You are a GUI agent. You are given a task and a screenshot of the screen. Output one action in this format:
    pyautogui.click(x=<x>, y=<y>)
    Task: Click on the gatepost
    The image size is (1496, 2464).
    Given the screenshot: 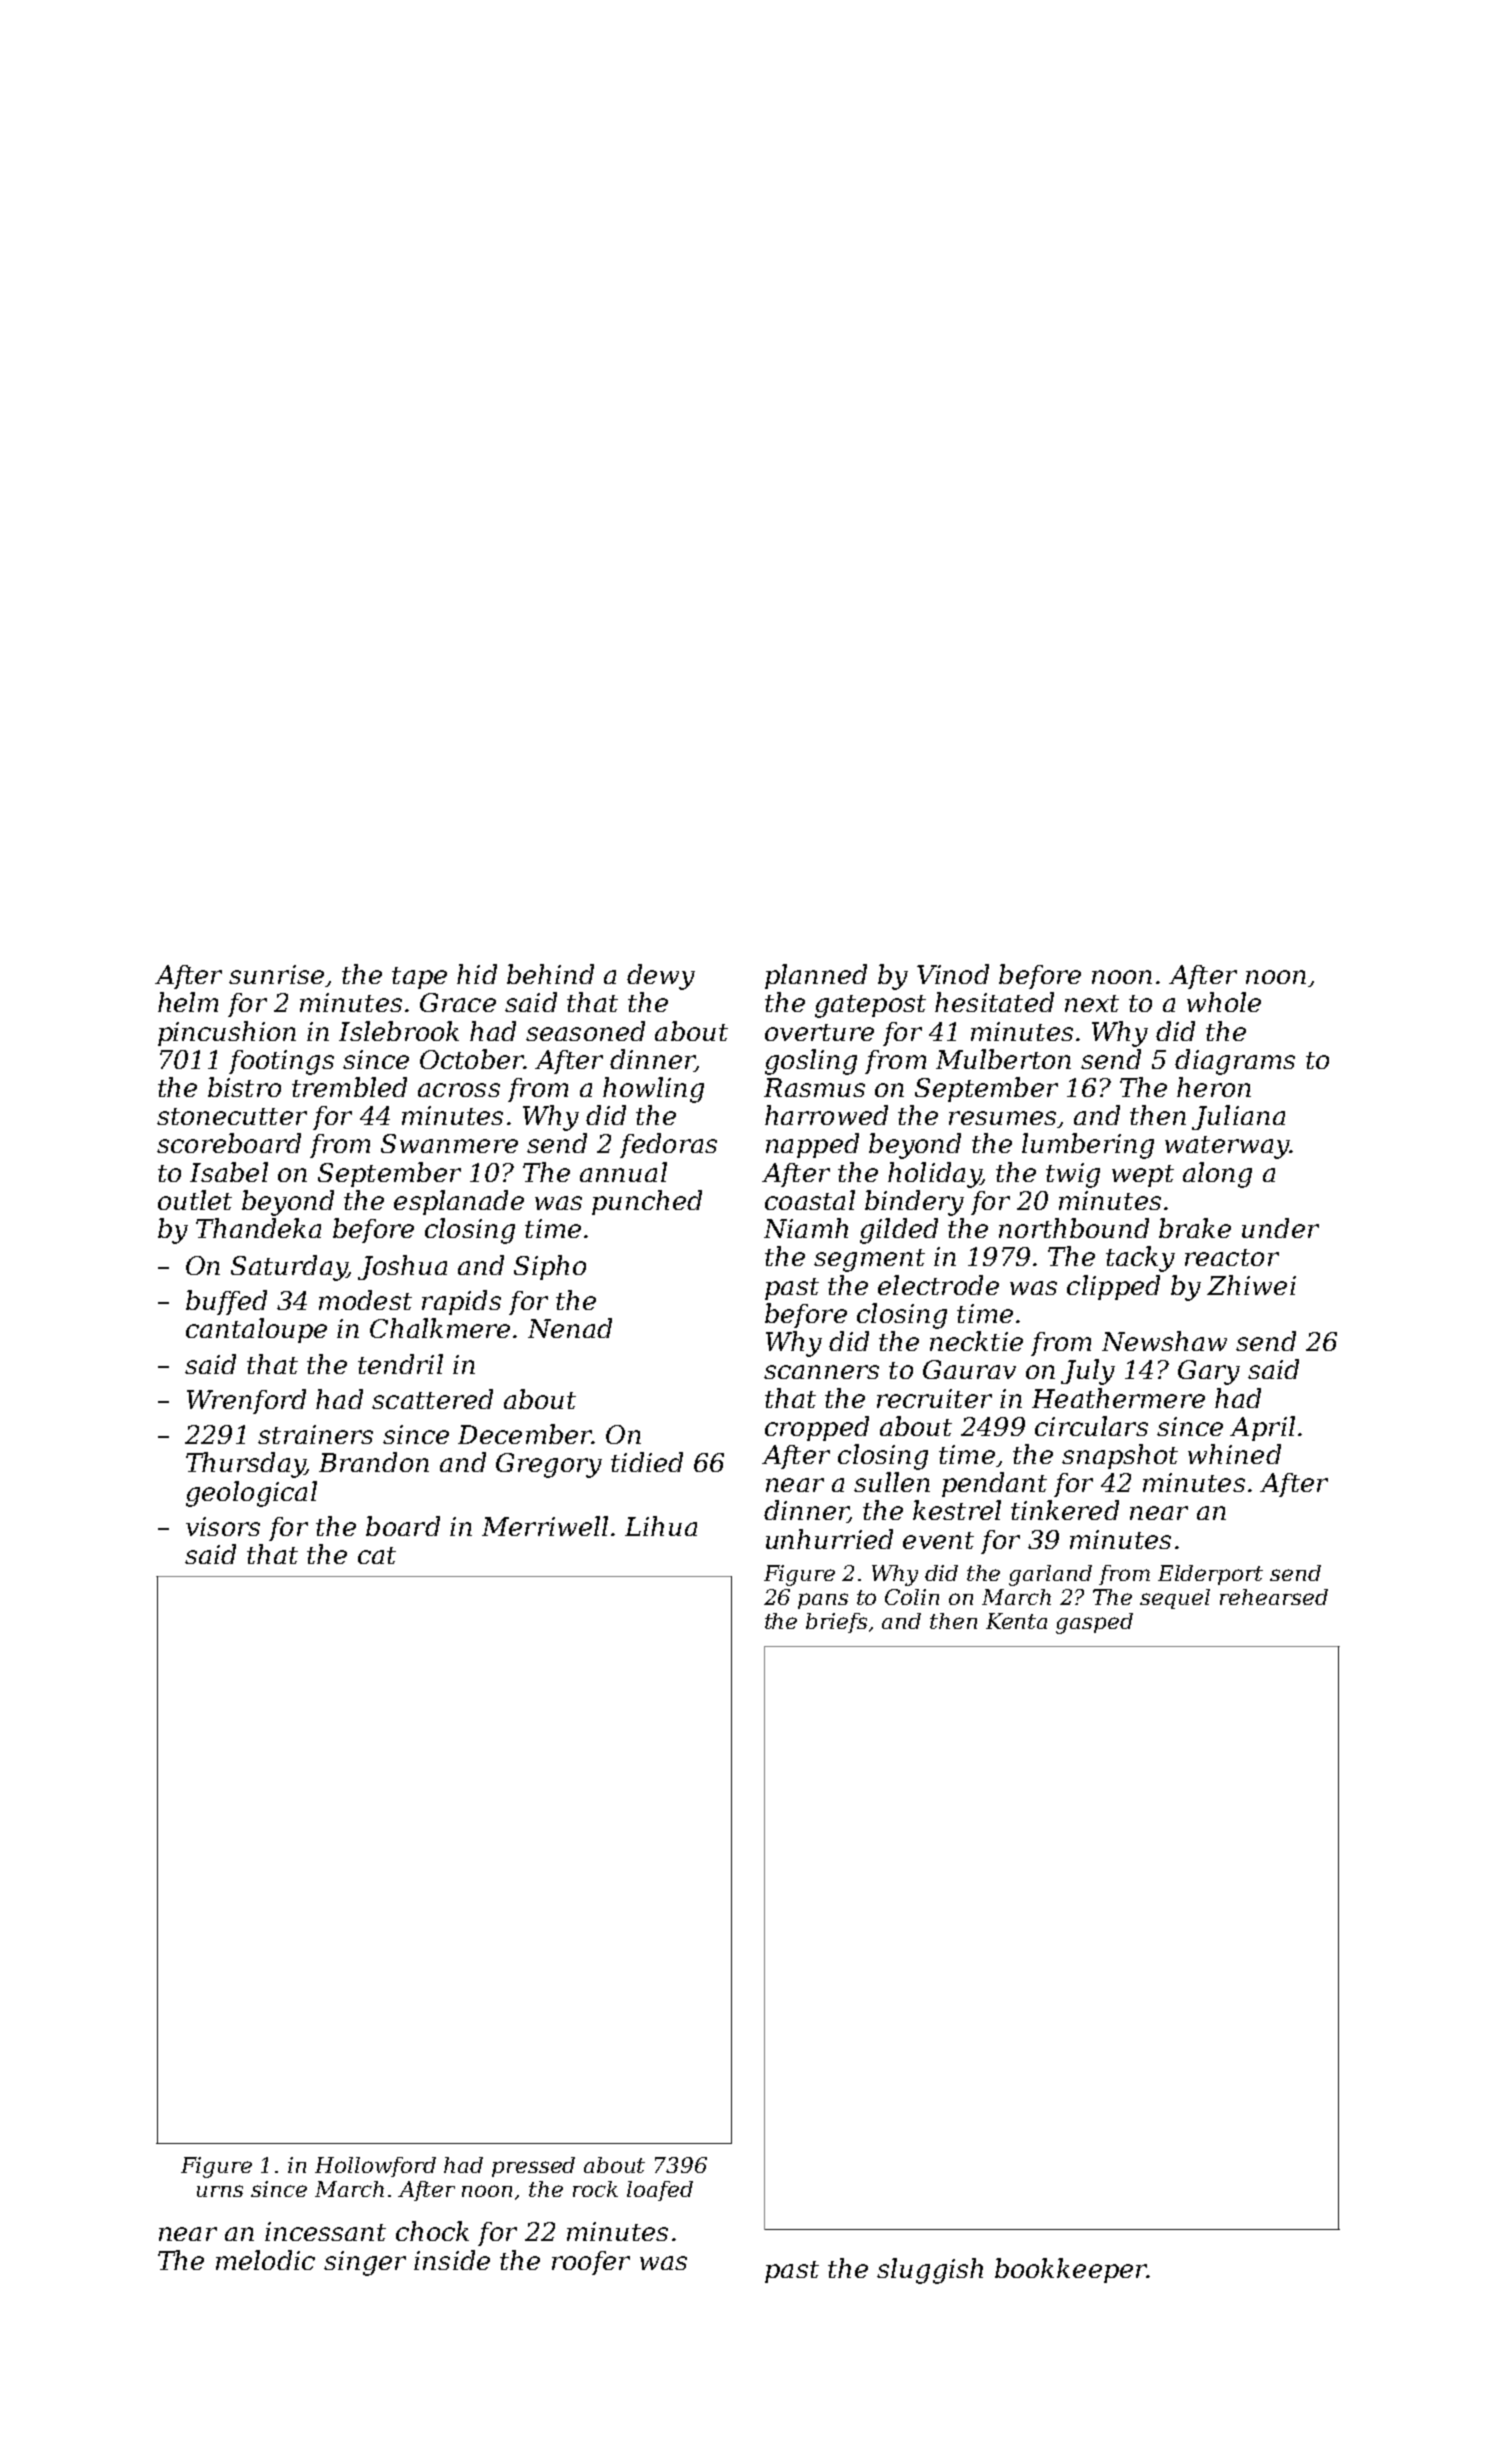 What is the action you would take?
    pyautogui.click(x=870, y=1006)
